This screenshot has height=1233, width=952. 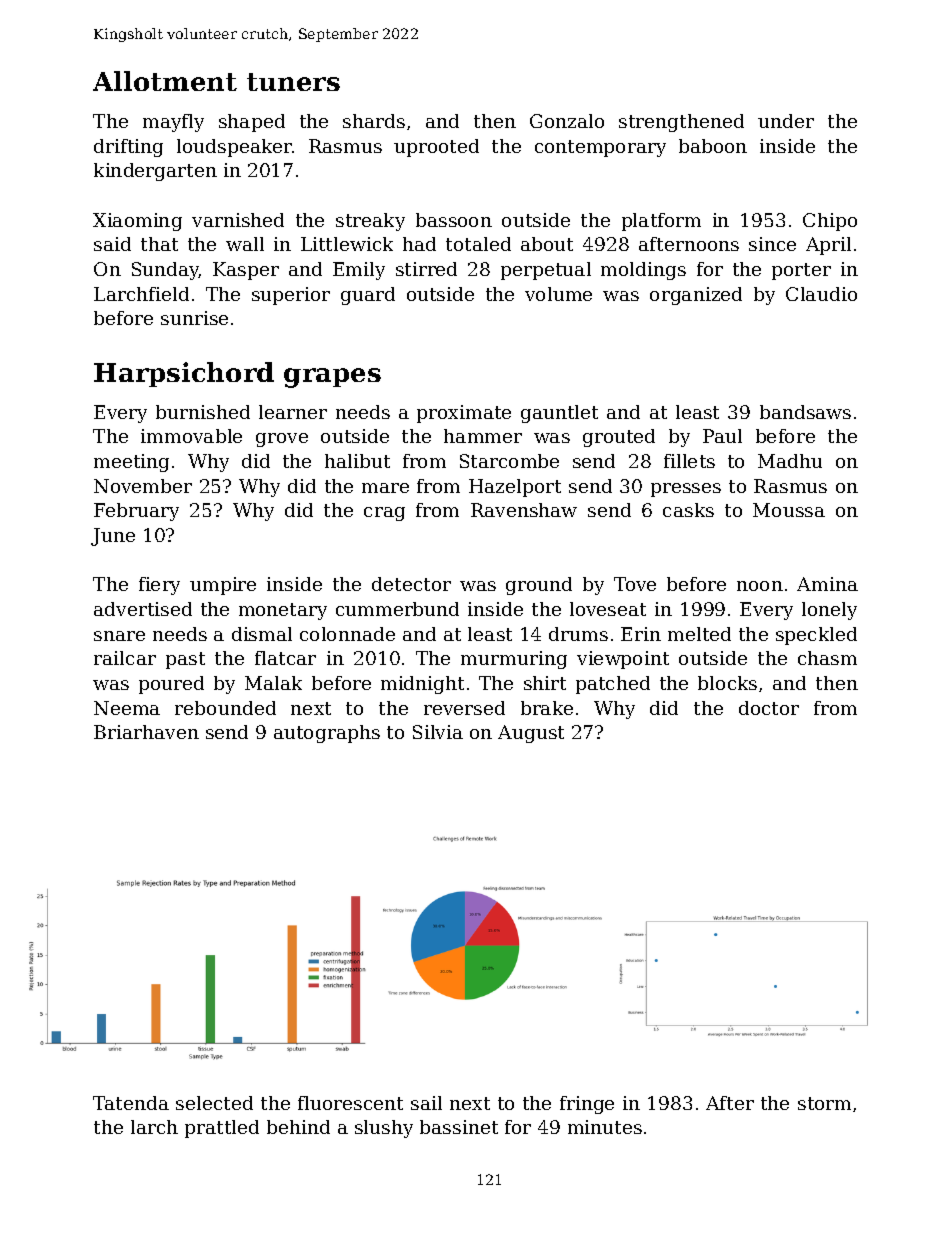 I want to click on blocks, so click(x=727, y=683).
